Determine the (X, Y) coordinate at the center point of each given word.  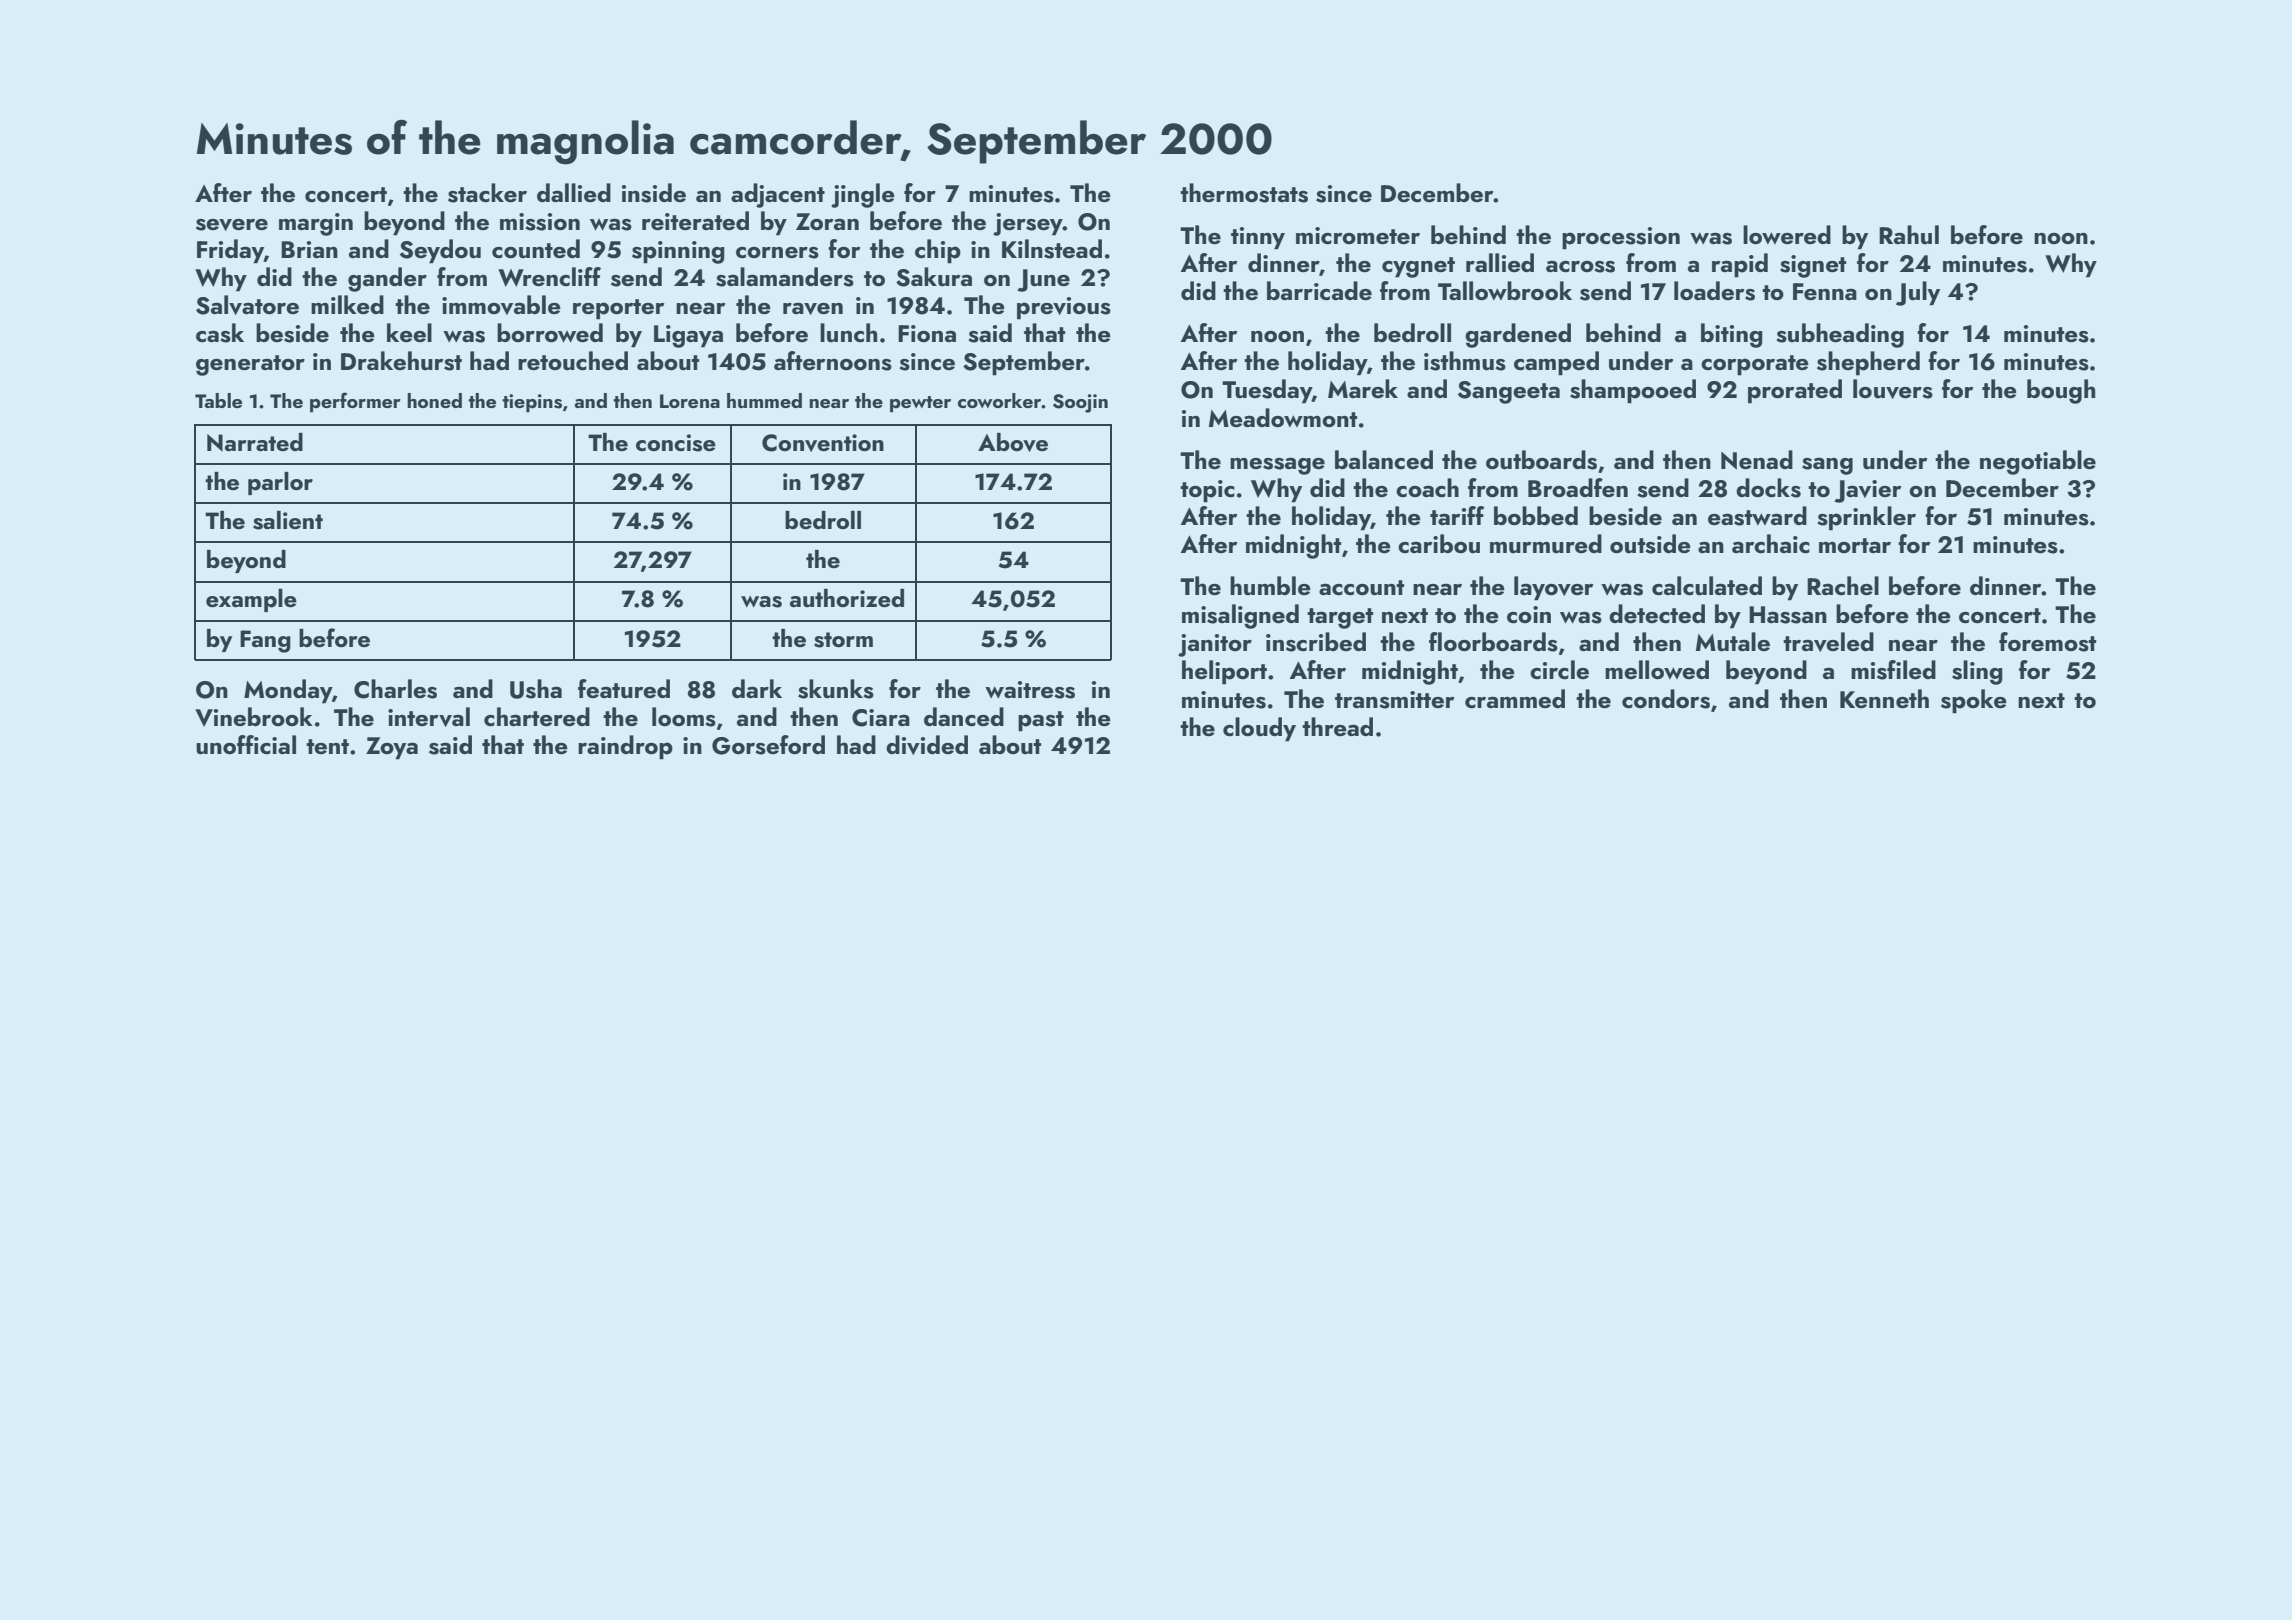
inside (654, 193)
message (1277, 466)
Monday (288, 691)
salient (288, 520)
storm (843, 640)
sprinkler (1866, 518)
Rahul (1909, 235)
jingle (863, 195)
